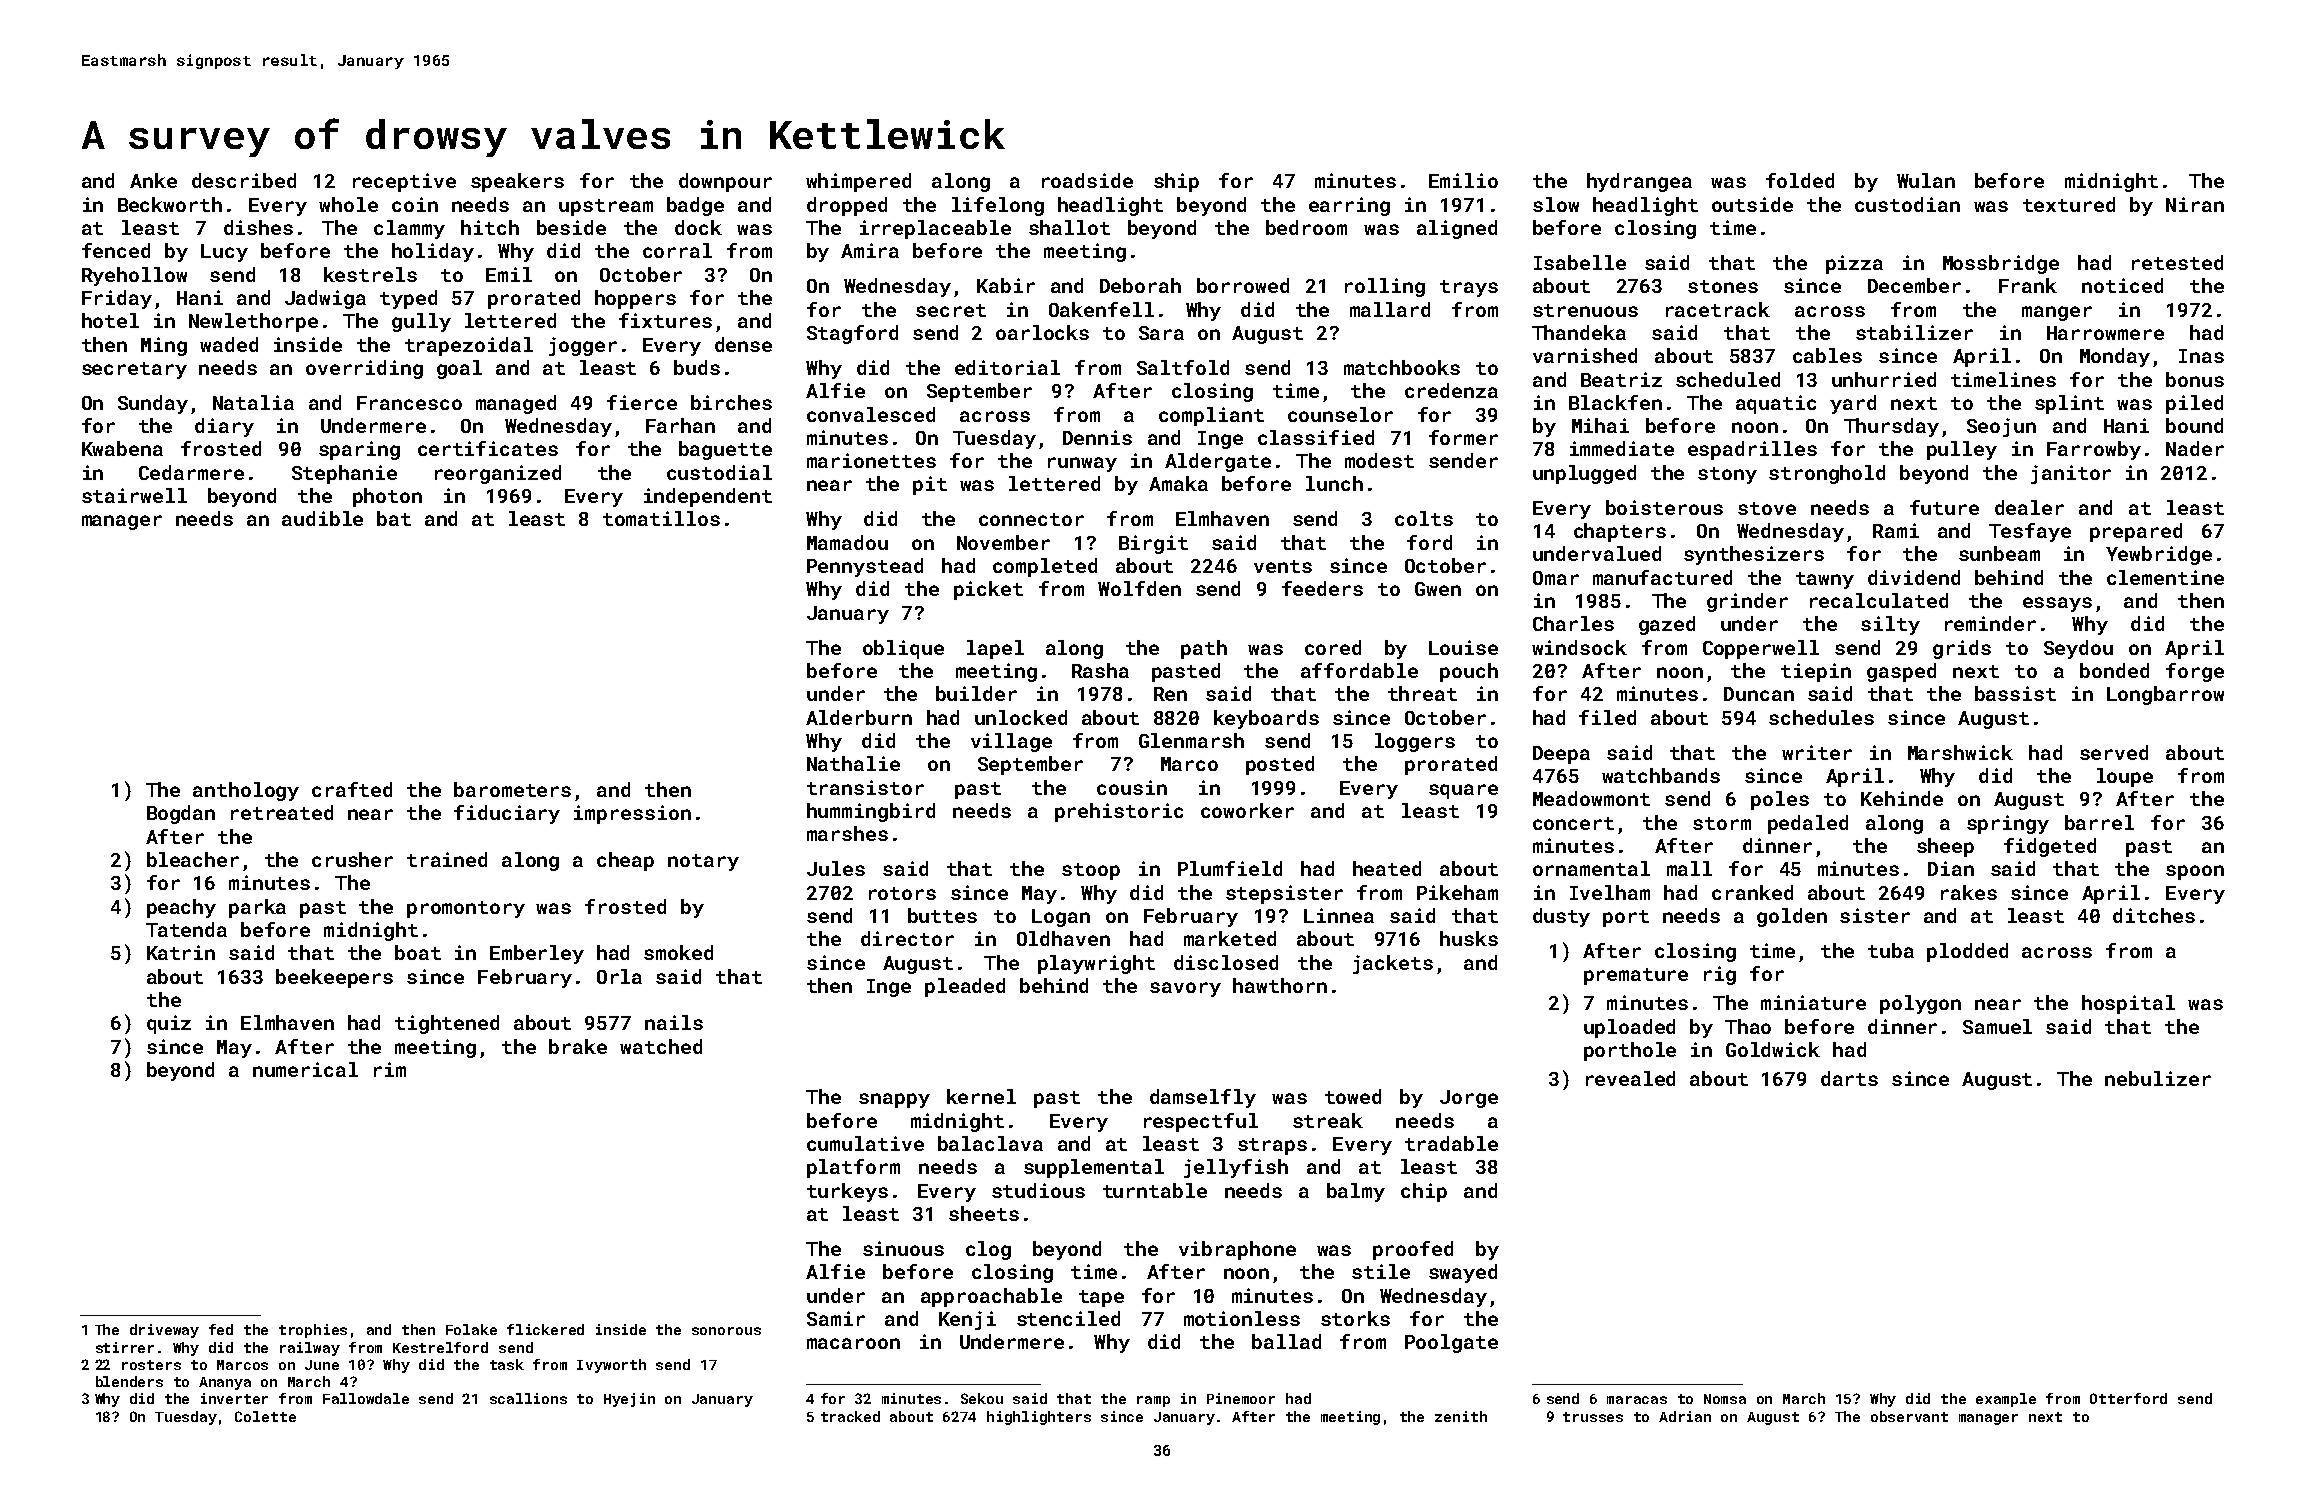  I want to click on stirrer, so click(125, 1347).
